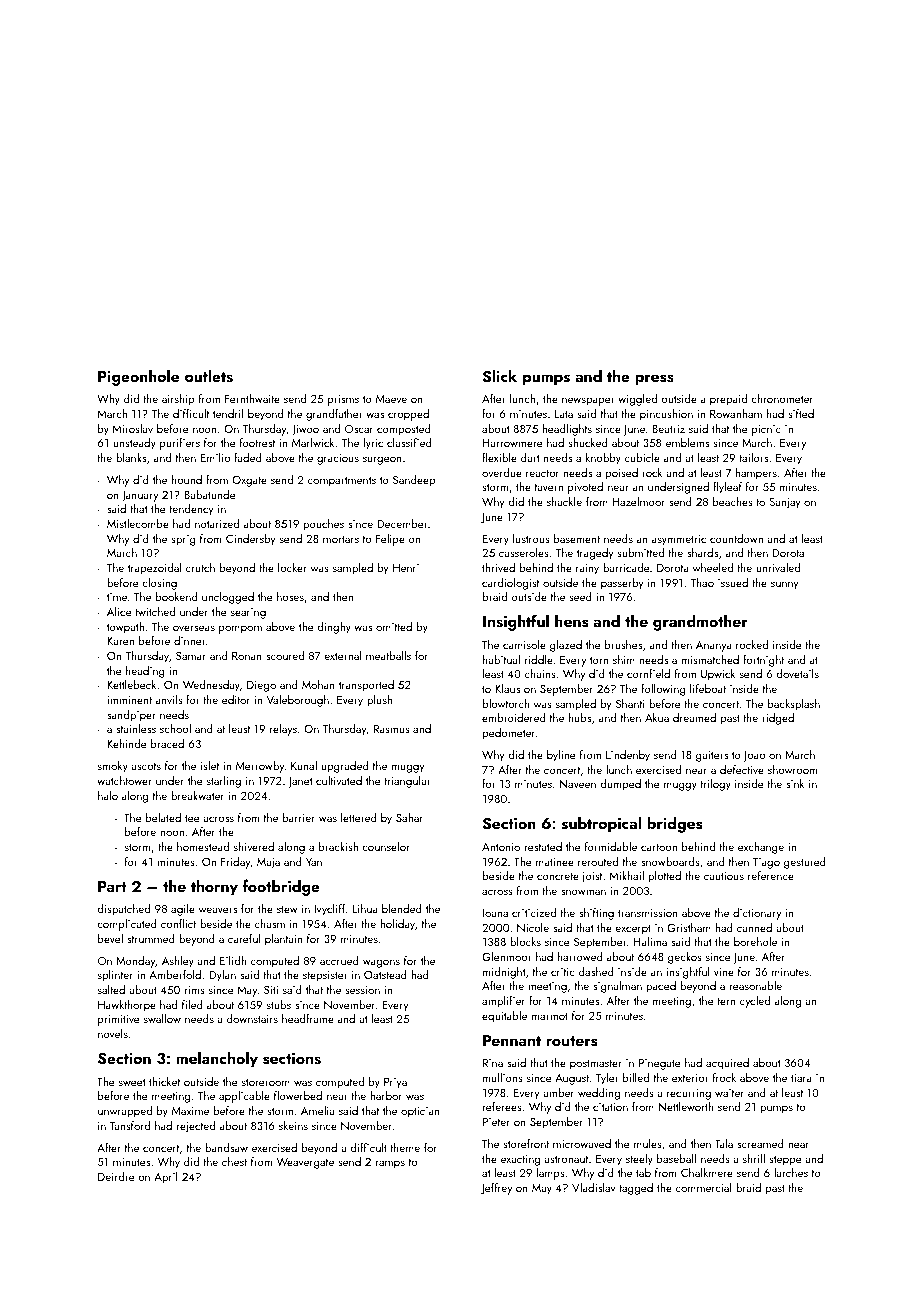 This page has height=1308, width=924. I want to click on novels, so click(113, 1033).
